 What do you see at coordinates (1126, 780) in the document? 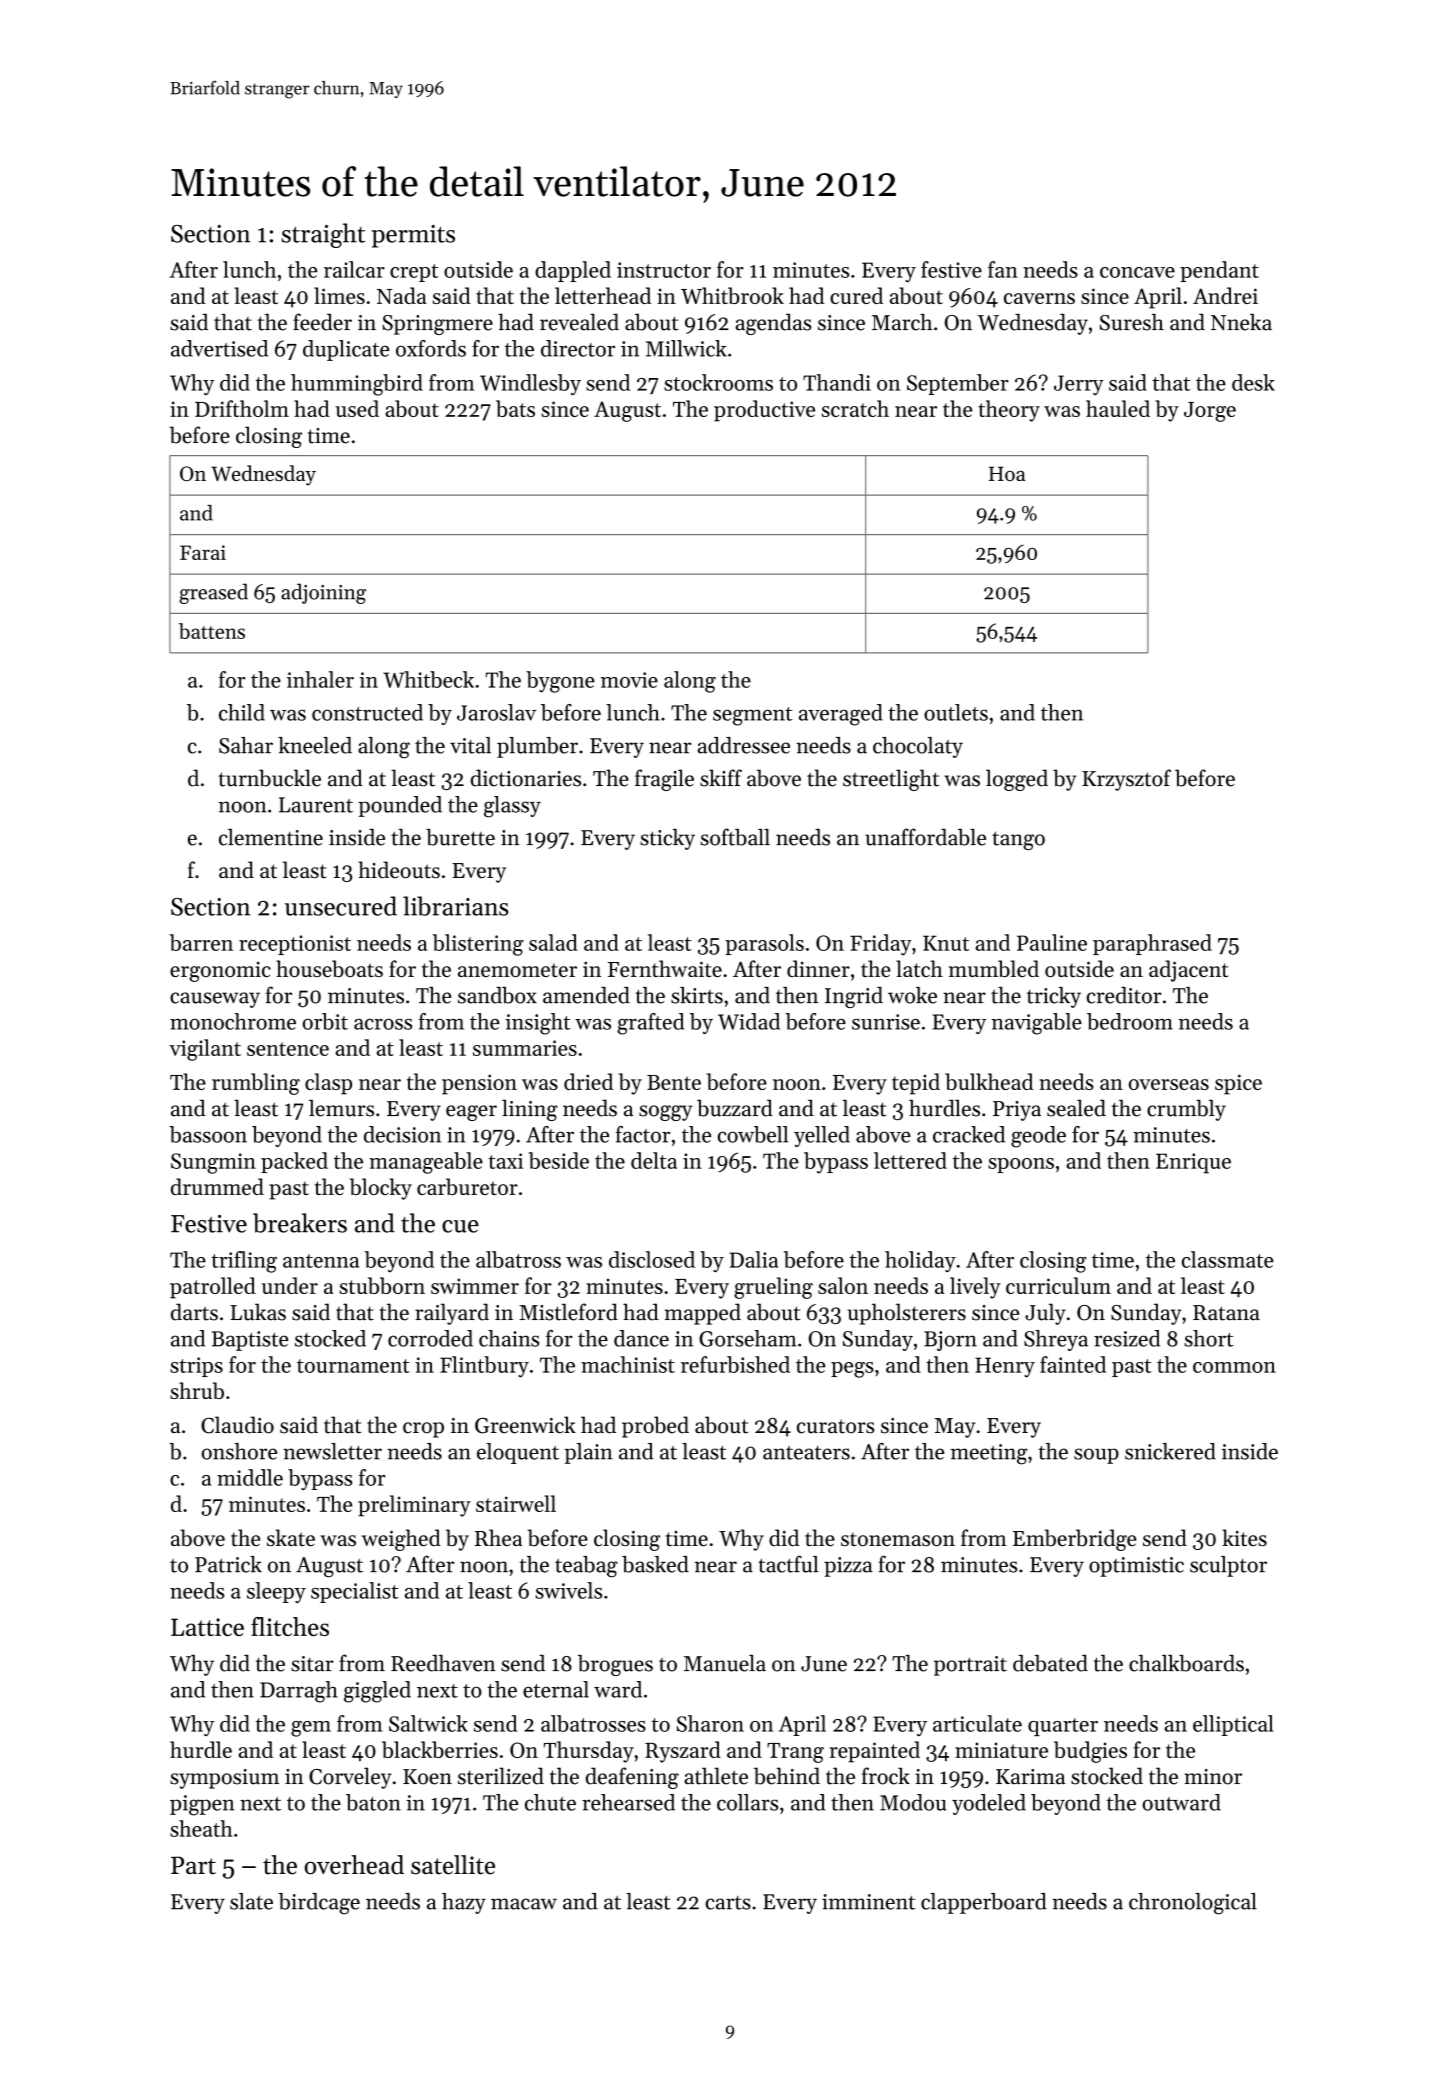
I see `Krzysztof` at bounding box center [1126, 780].
